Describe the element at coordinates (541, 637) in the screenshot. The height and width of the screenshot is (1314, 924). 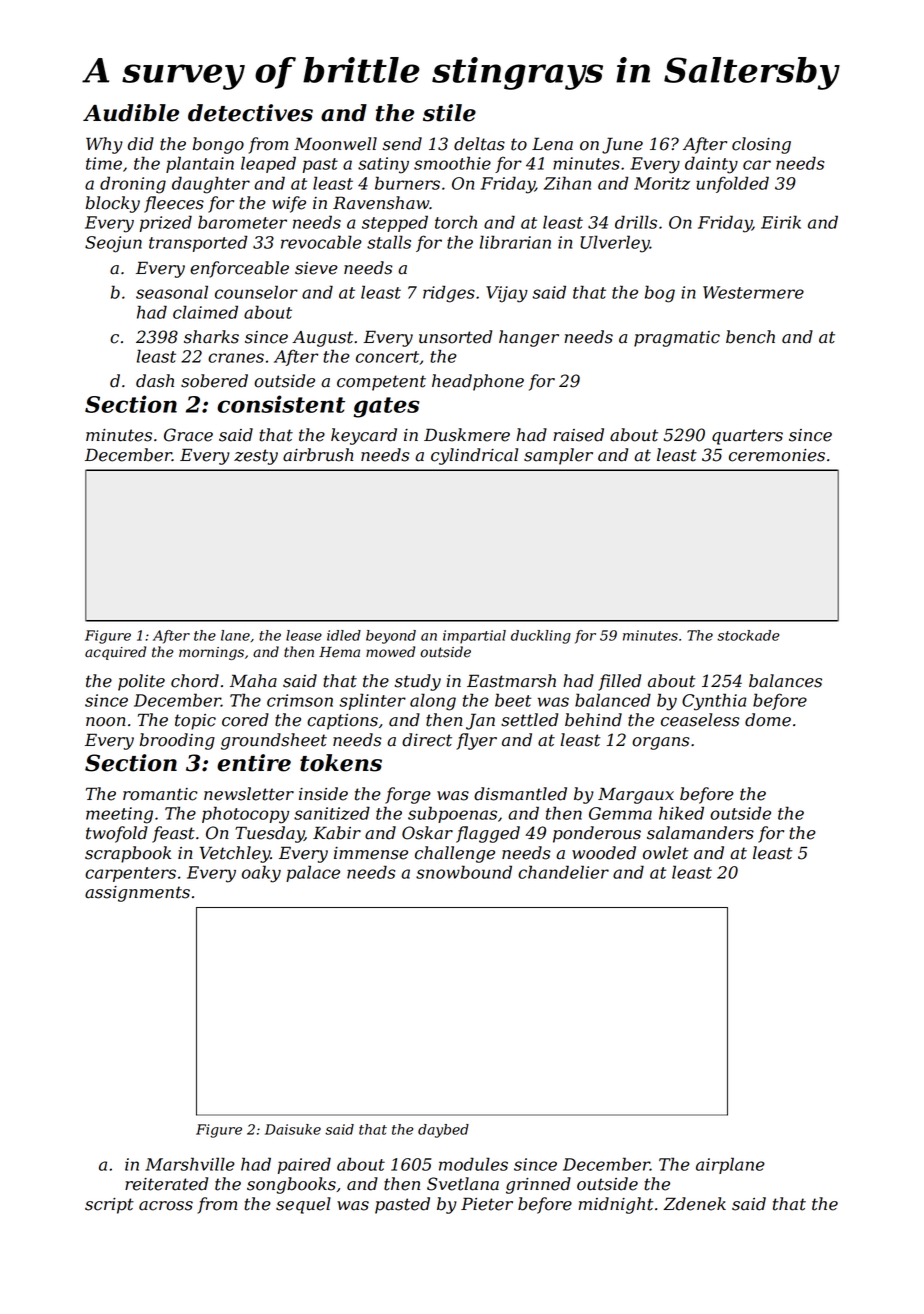
I see `duckling` at that location.
